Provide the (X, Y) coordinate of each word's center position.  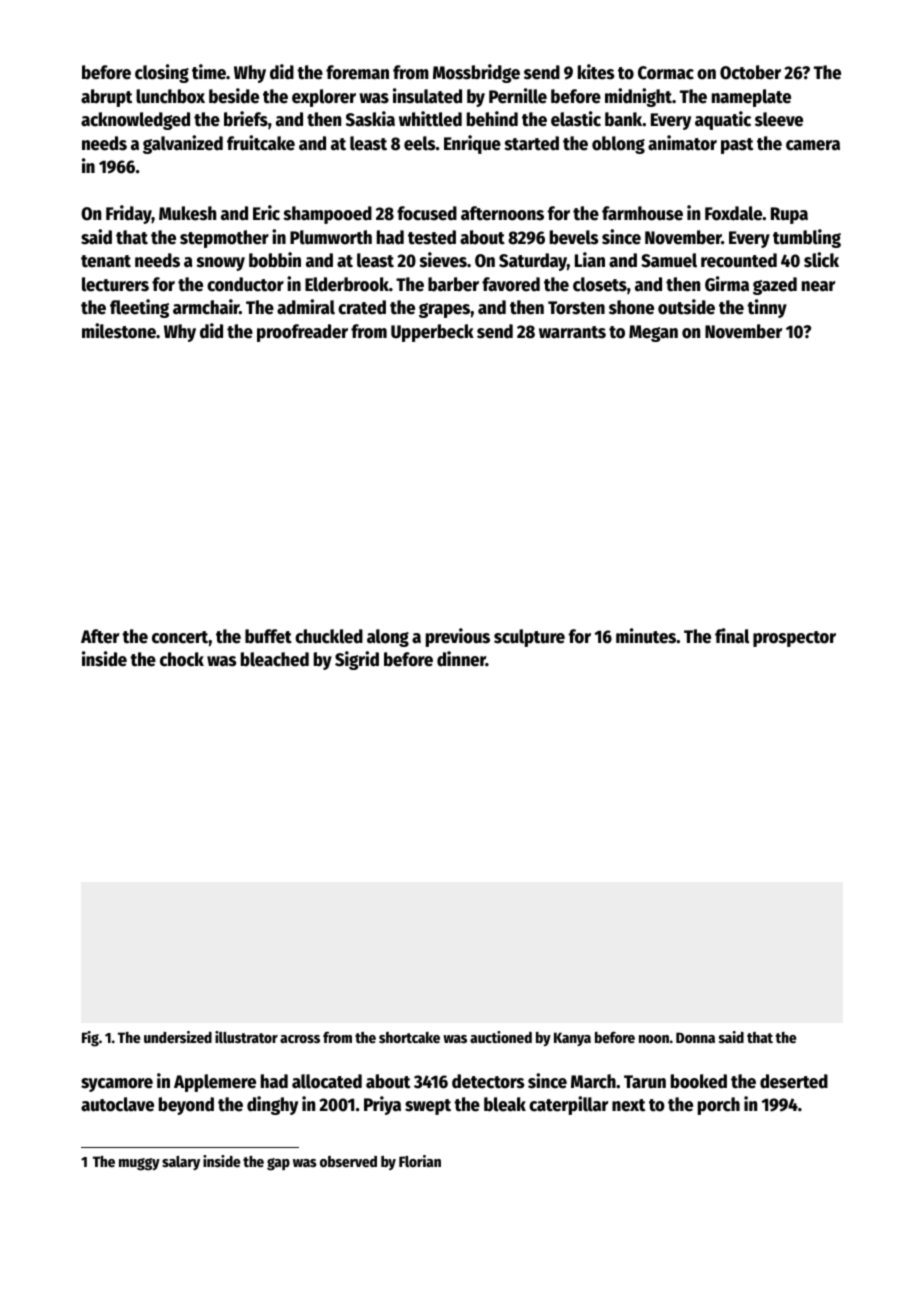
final (732, 636)
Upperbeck (432, 333)
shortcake (409, 1037)
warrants (572, 332)
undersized (178, 1037)
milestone (119, 331)
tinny (767, 308)
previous (458, 637)
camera (813, 145)
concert (180, 637)
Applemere (215, 1083)
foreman (357, 72)
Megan (653, 333)
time (209, 72)
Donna (695, 1037)
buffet (268, 636)
